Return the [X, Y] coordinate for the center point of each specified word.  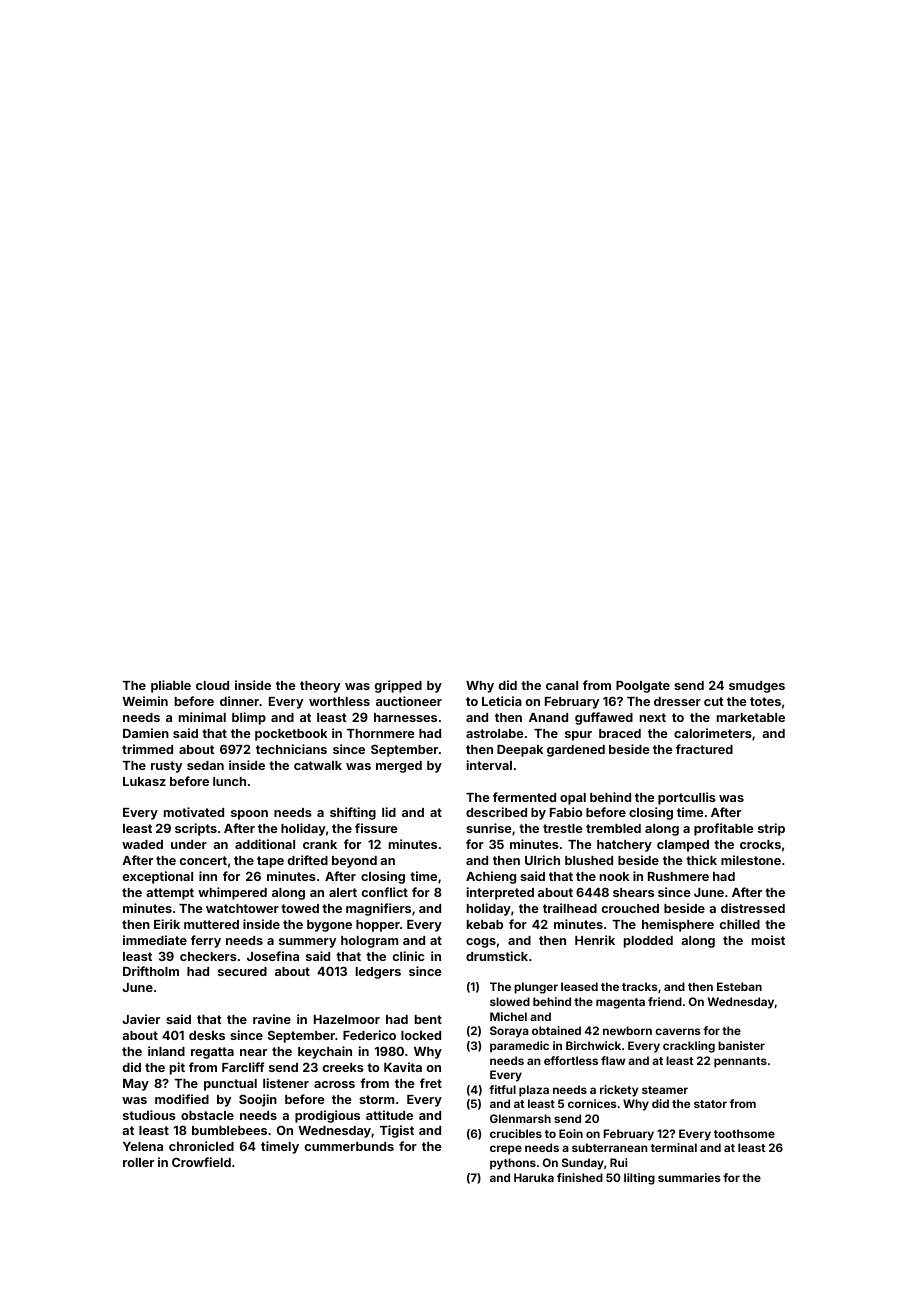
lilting [639, 1179]
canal [562, 685]
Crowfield [201, 1162]
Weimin [145, 701]
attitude [389, 1115]
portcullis [687, 798]
